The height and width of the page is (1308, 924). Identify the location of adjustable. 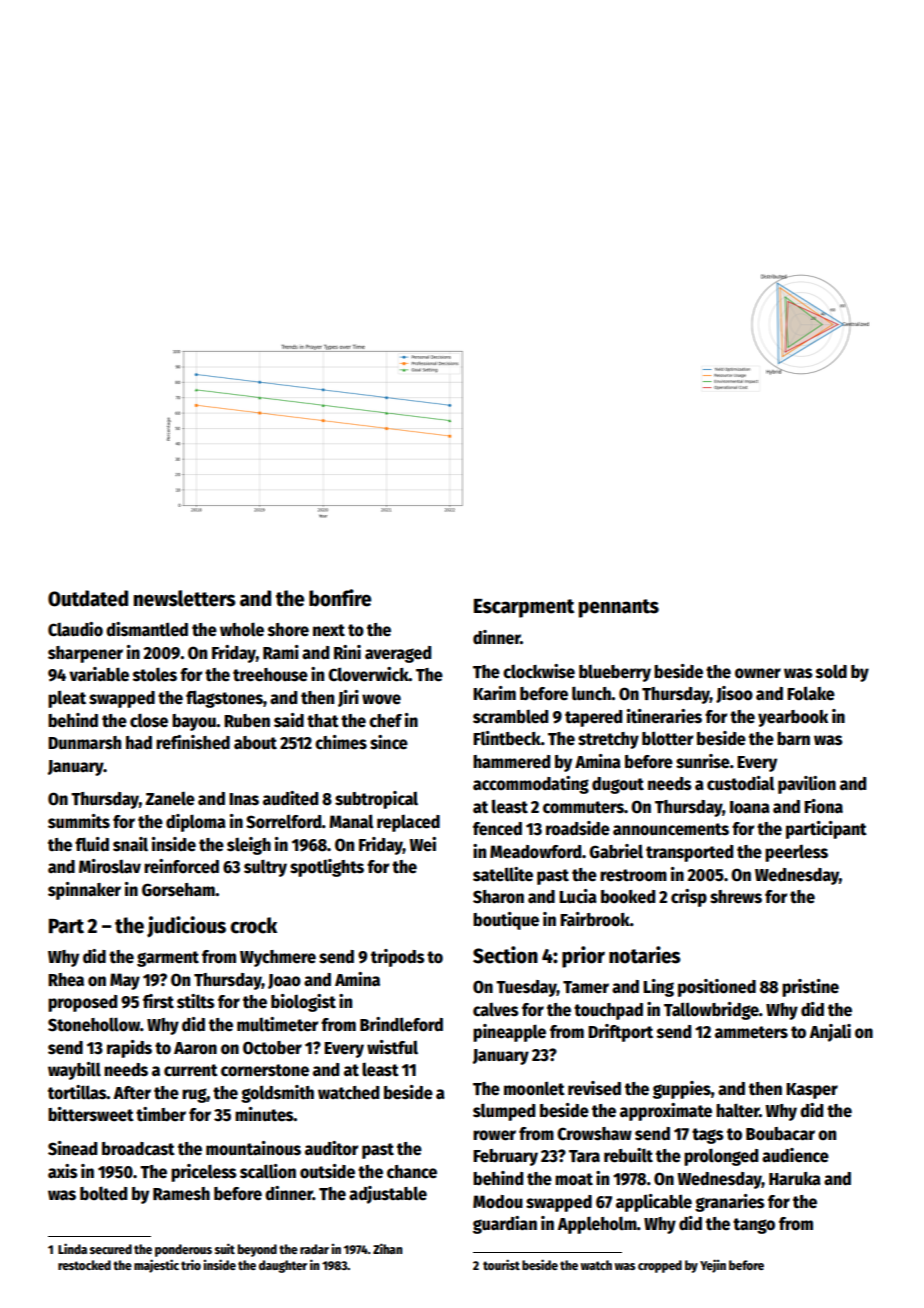
(388, 1195).
